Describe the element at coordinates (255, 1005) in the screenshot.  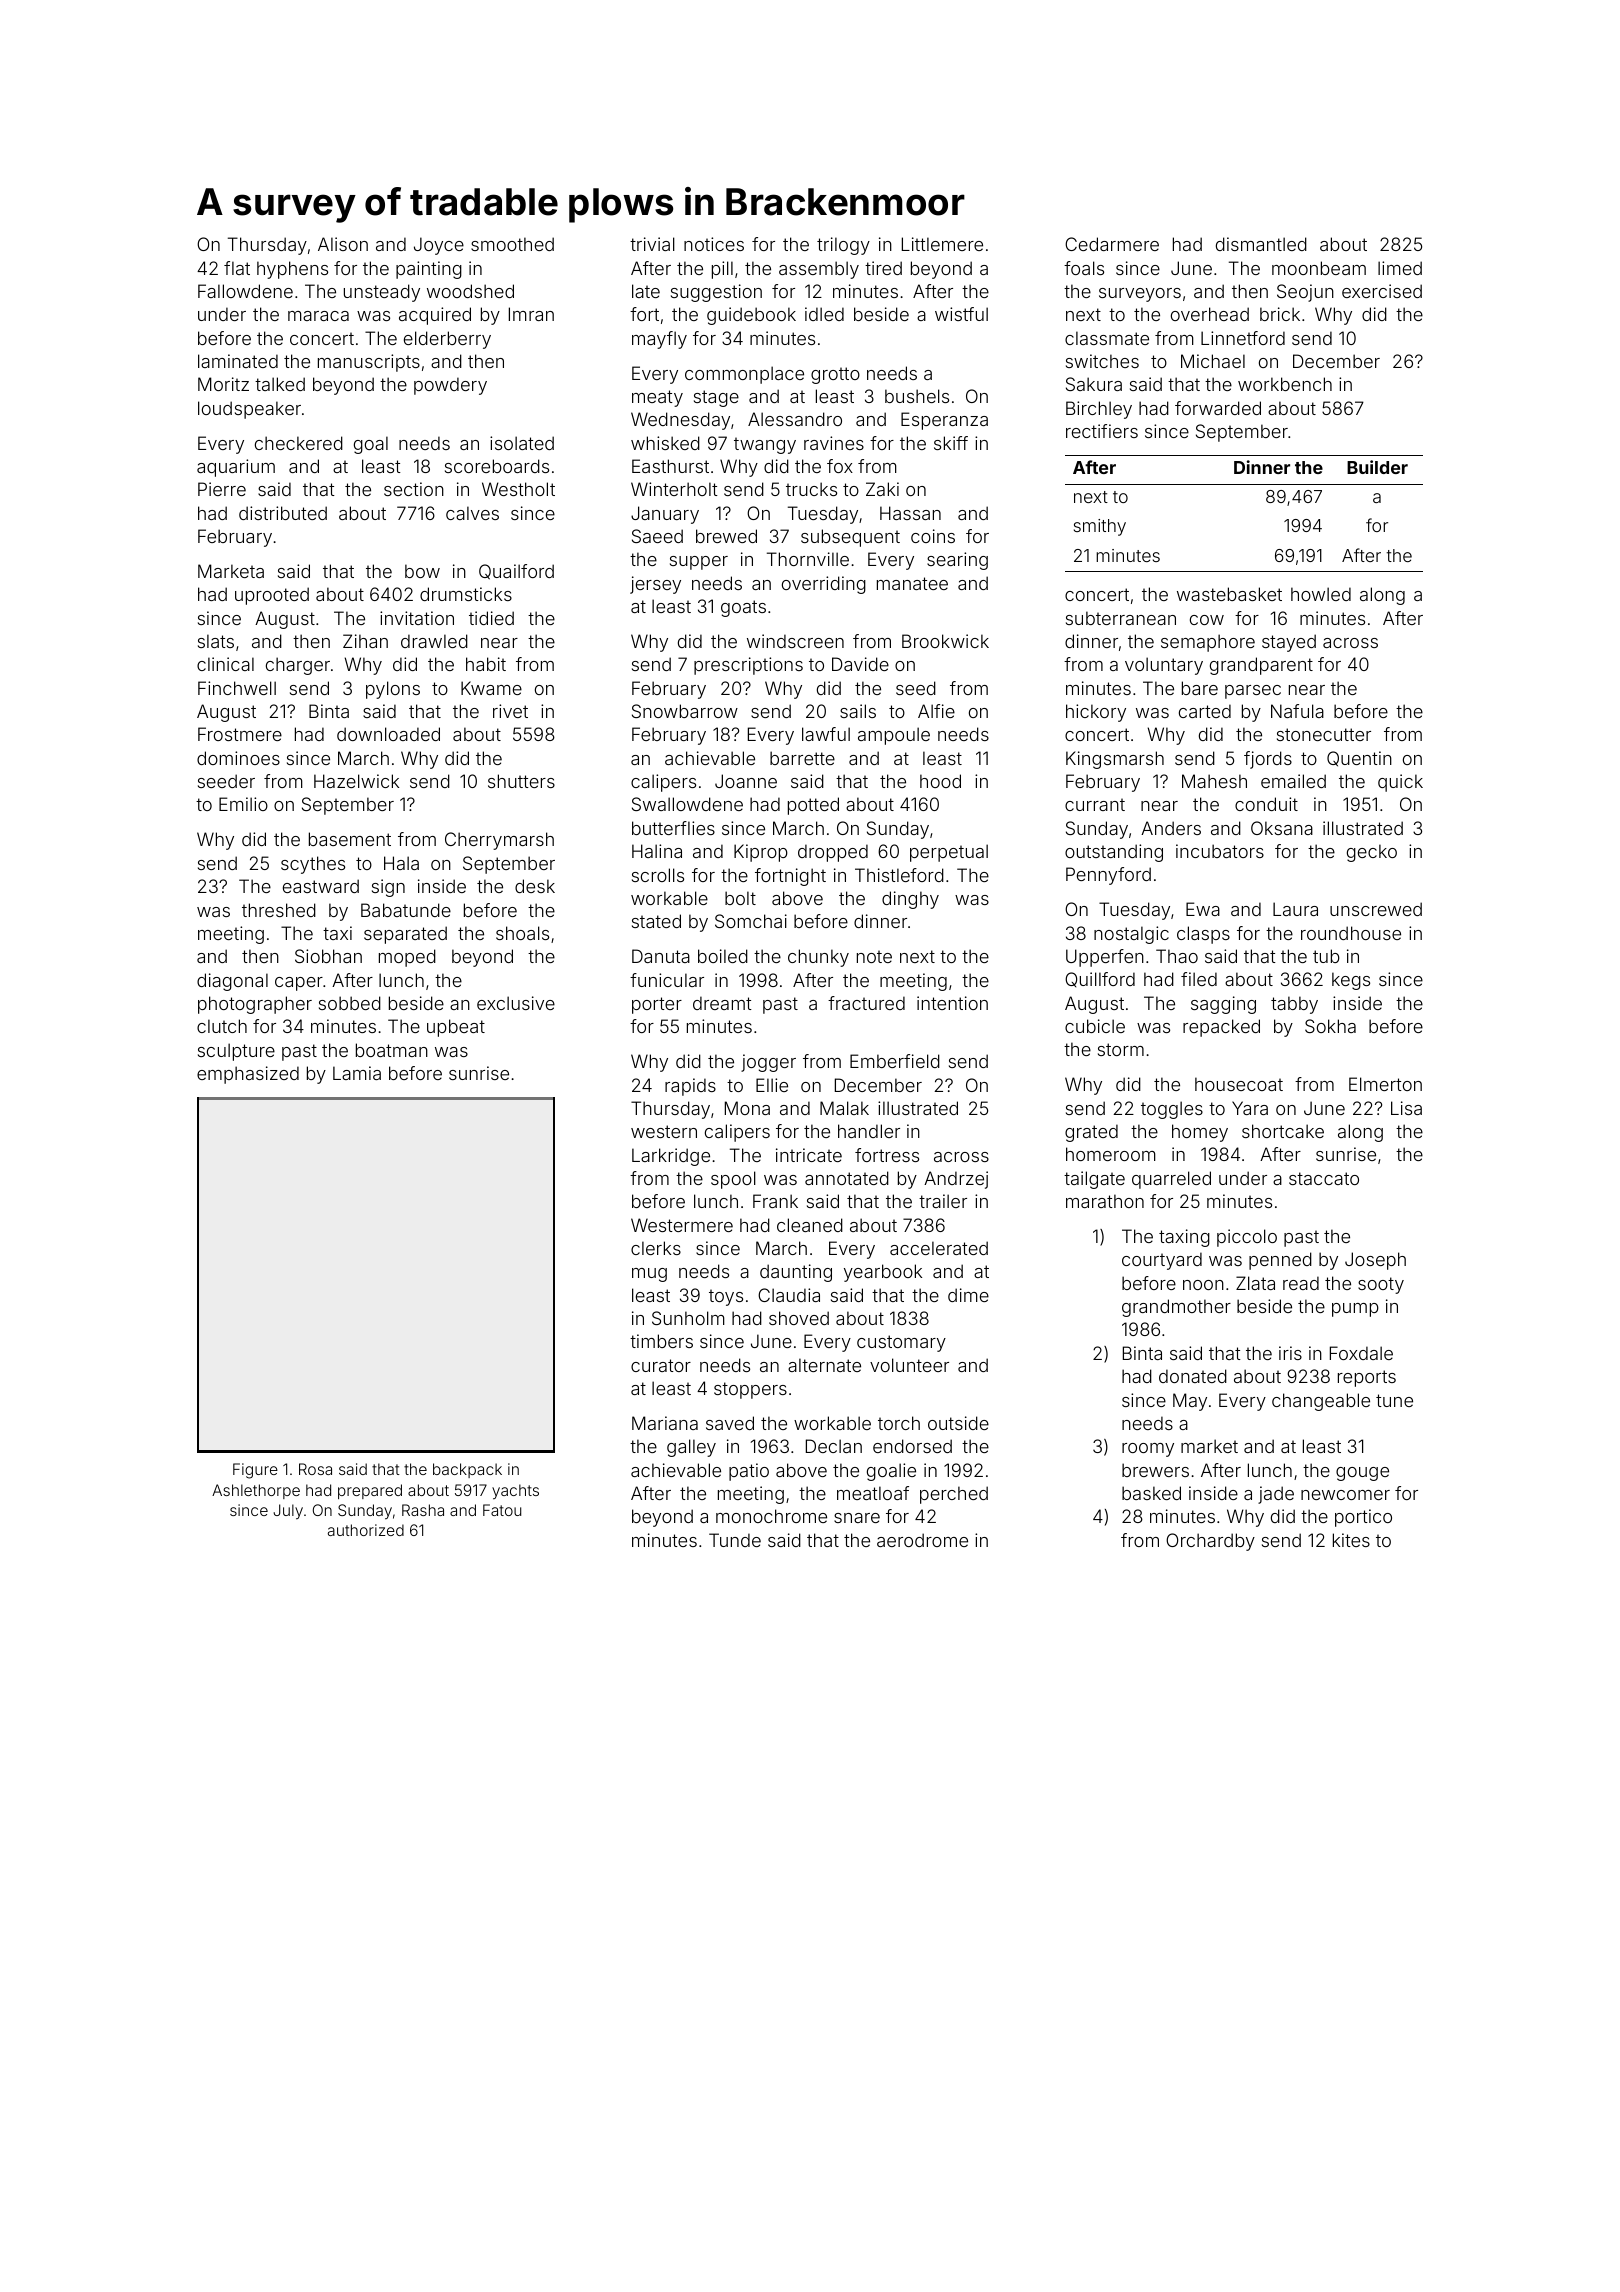
I see `photographer` at that location.
